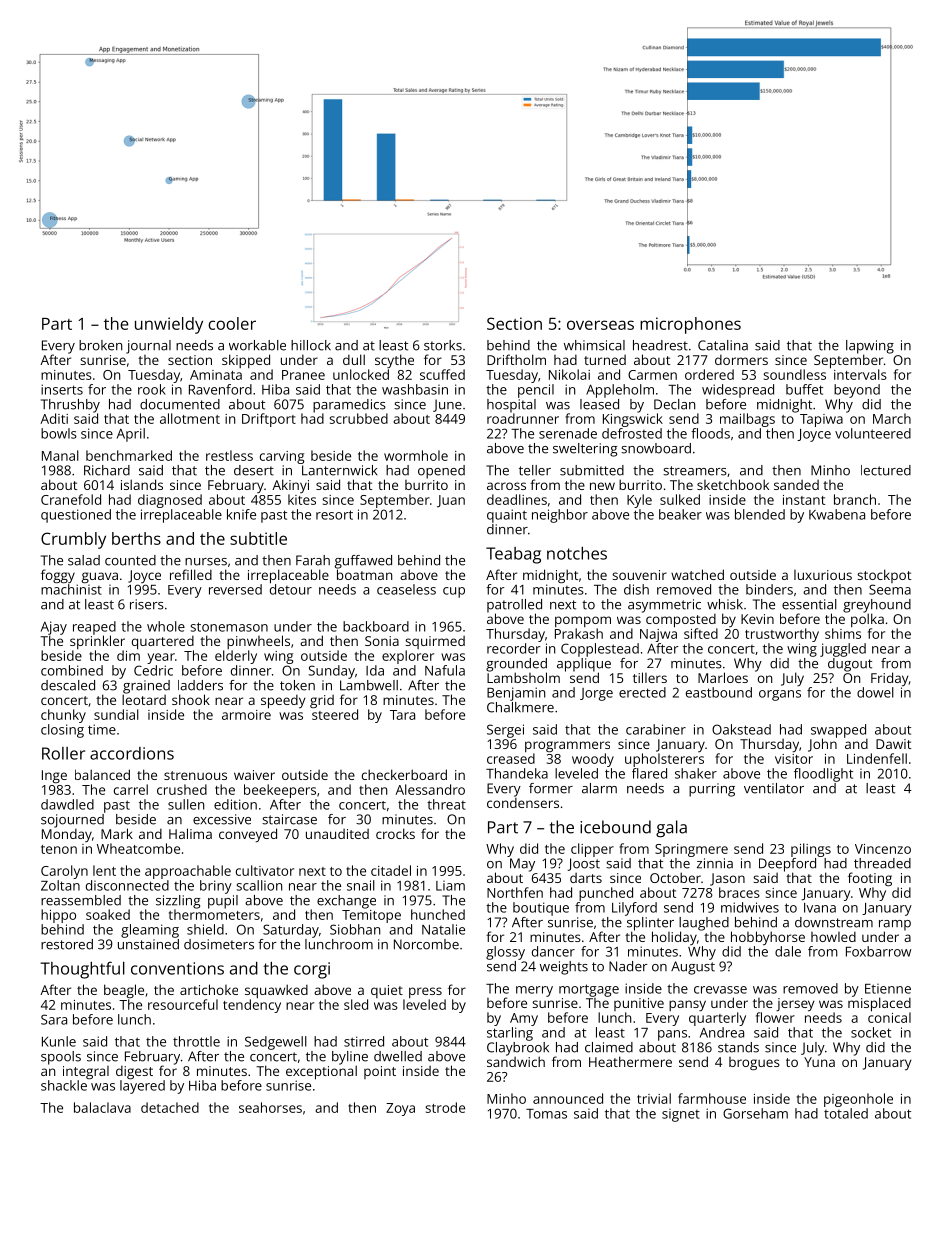  Describe the element at coordinates (235, 589) in the screenshot. I see `reversed` at that location.
